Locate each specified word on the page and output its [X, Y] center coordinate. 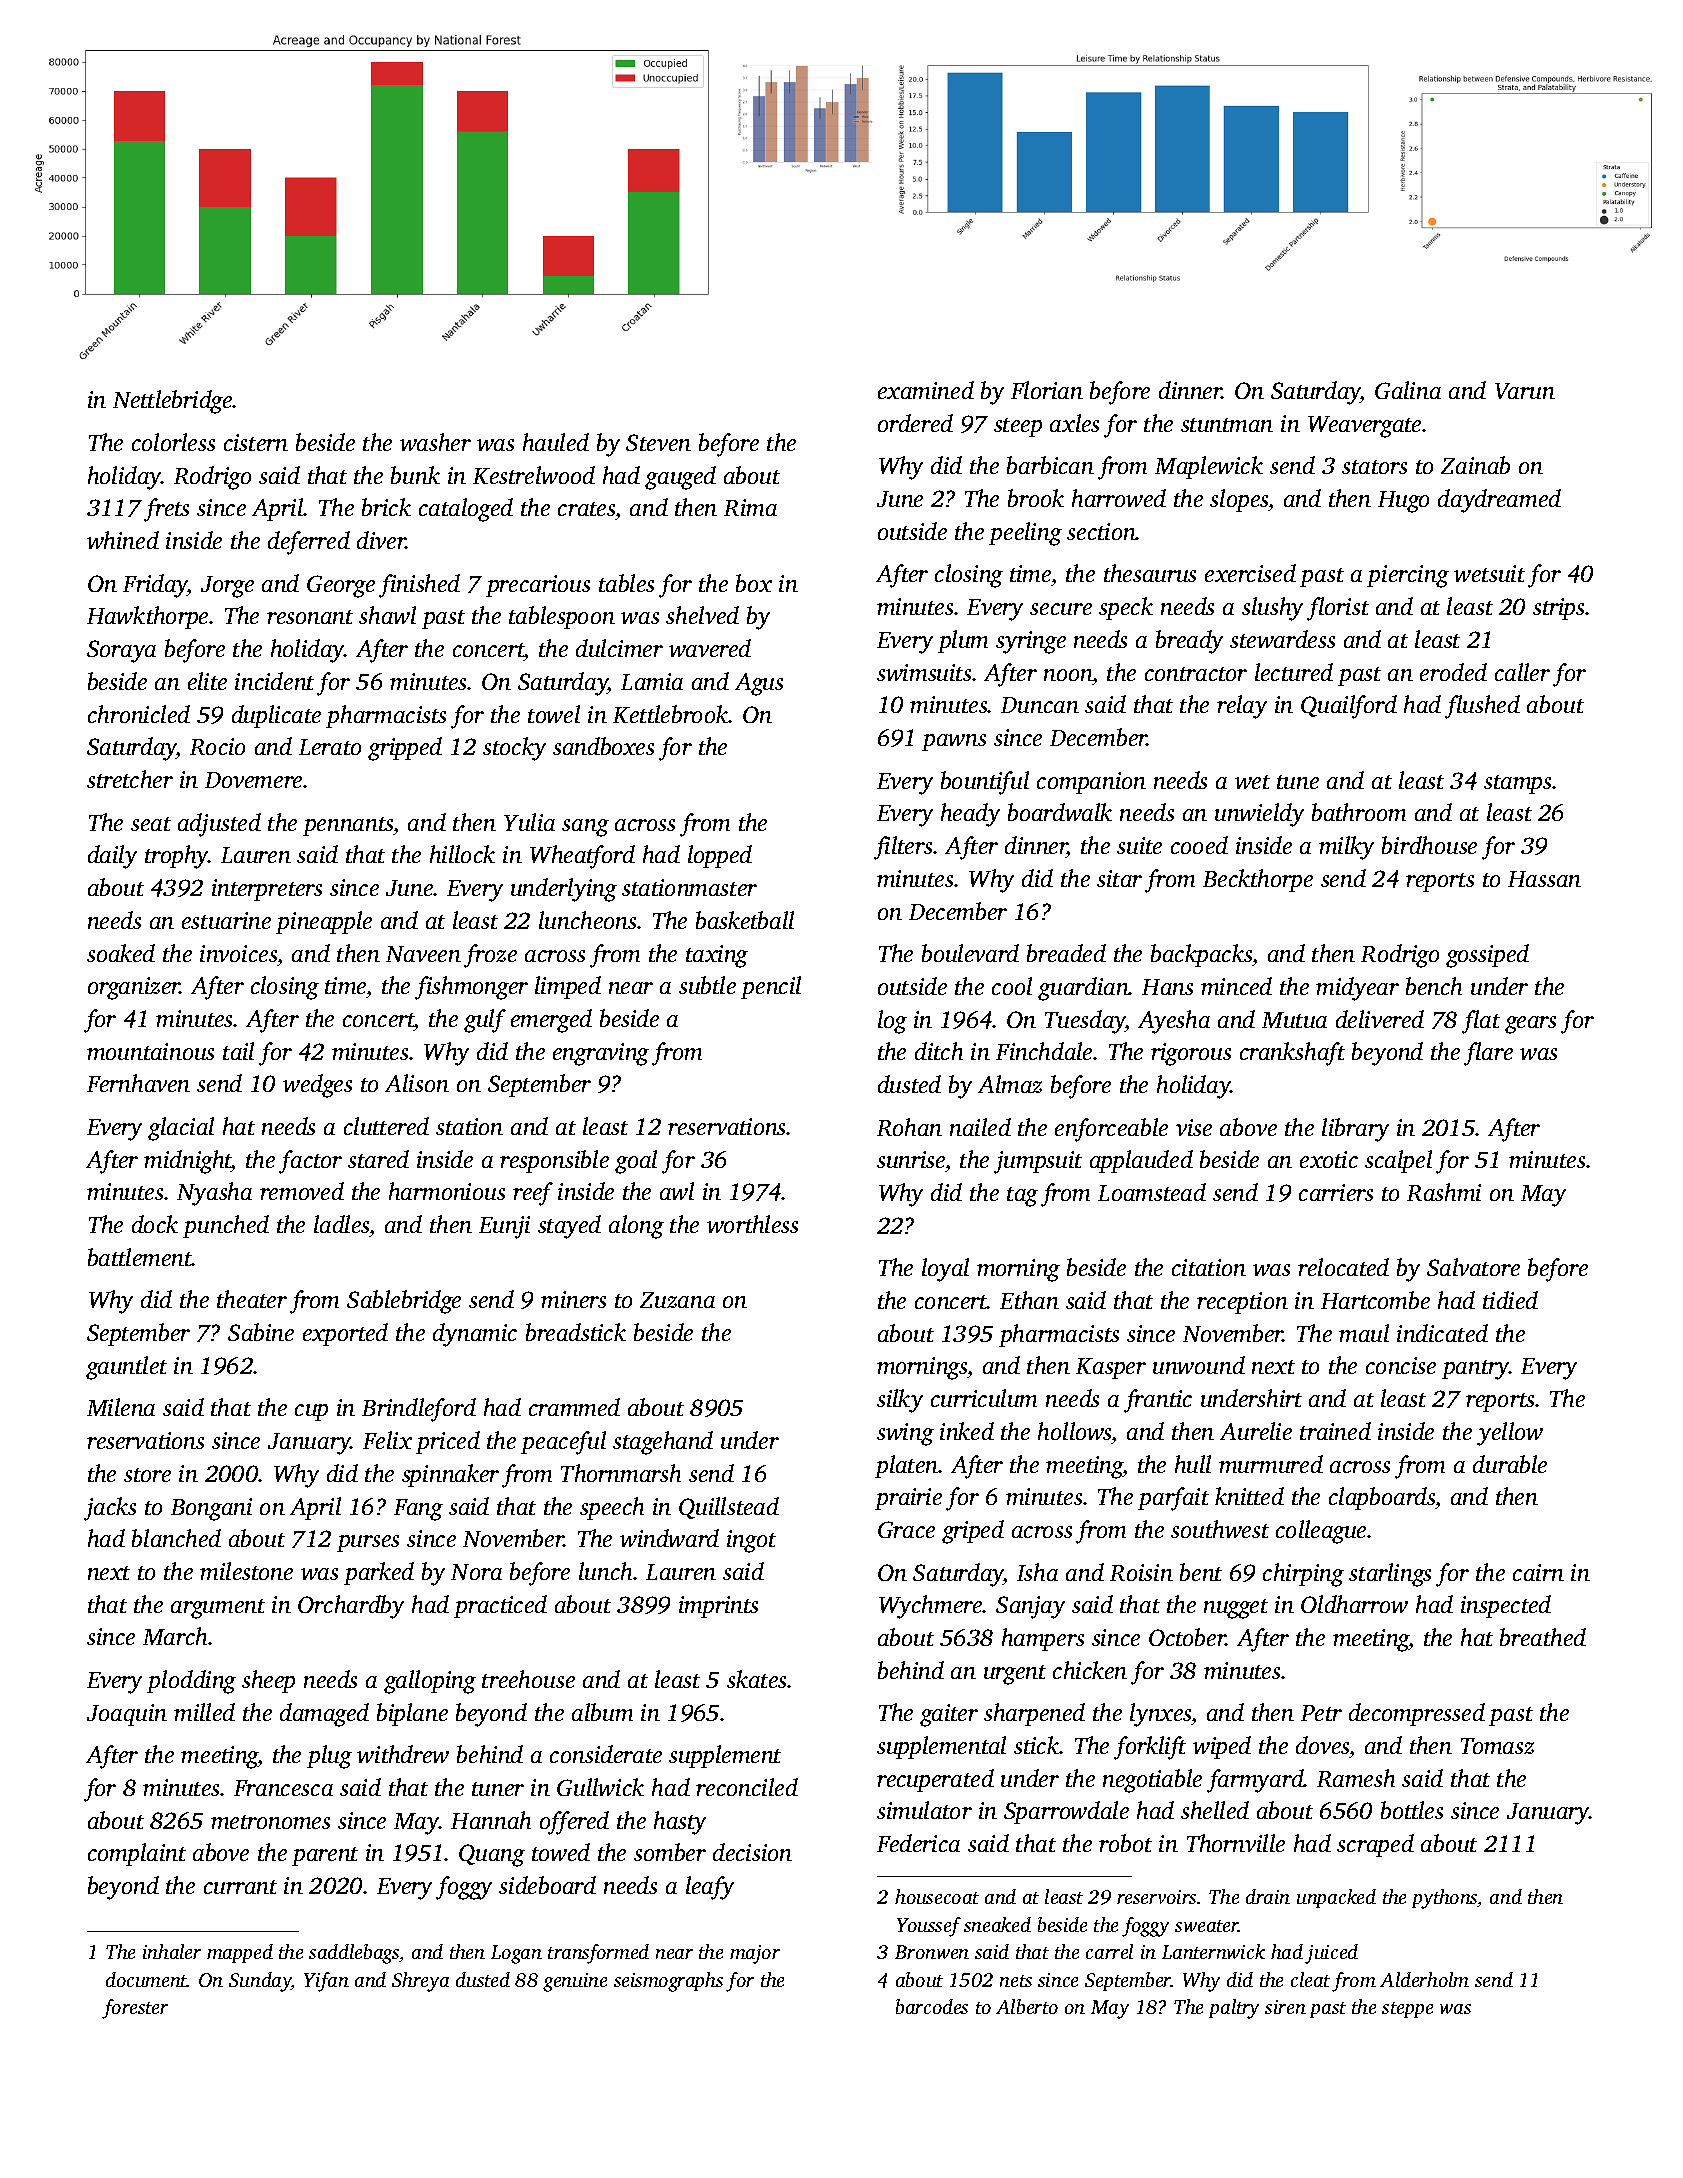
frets [166, 510]
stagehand [663, 1443]
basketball [745, 920]
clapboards [1382, 1498]
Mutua [1294, 1020]
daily [112, 857]
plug [329, 1757]
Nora [476, 1572]
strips [1558, 609]
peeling [1025, 534]
